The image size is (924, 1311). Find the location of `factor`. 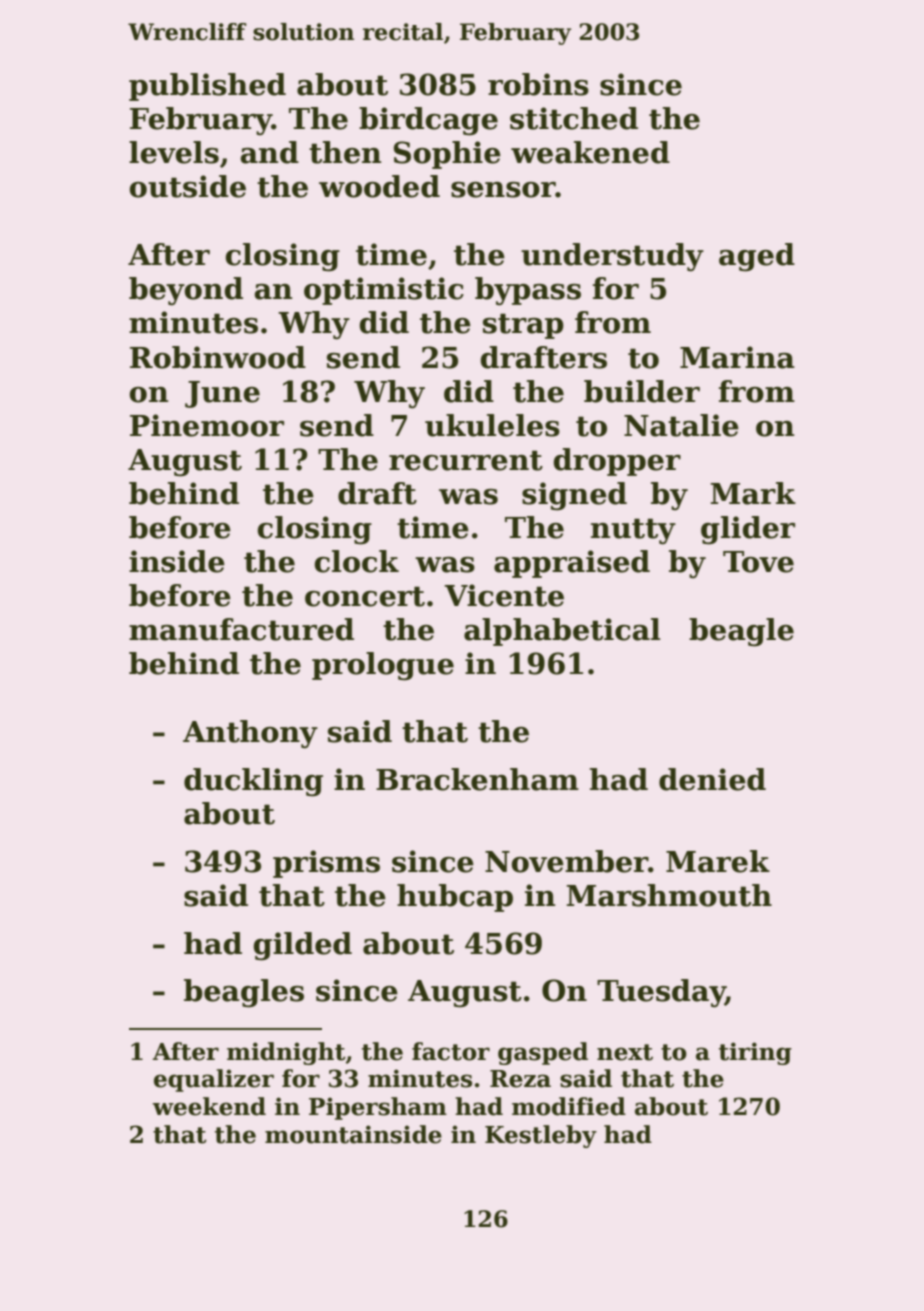

factor is located at coordinates (451, 1051).
